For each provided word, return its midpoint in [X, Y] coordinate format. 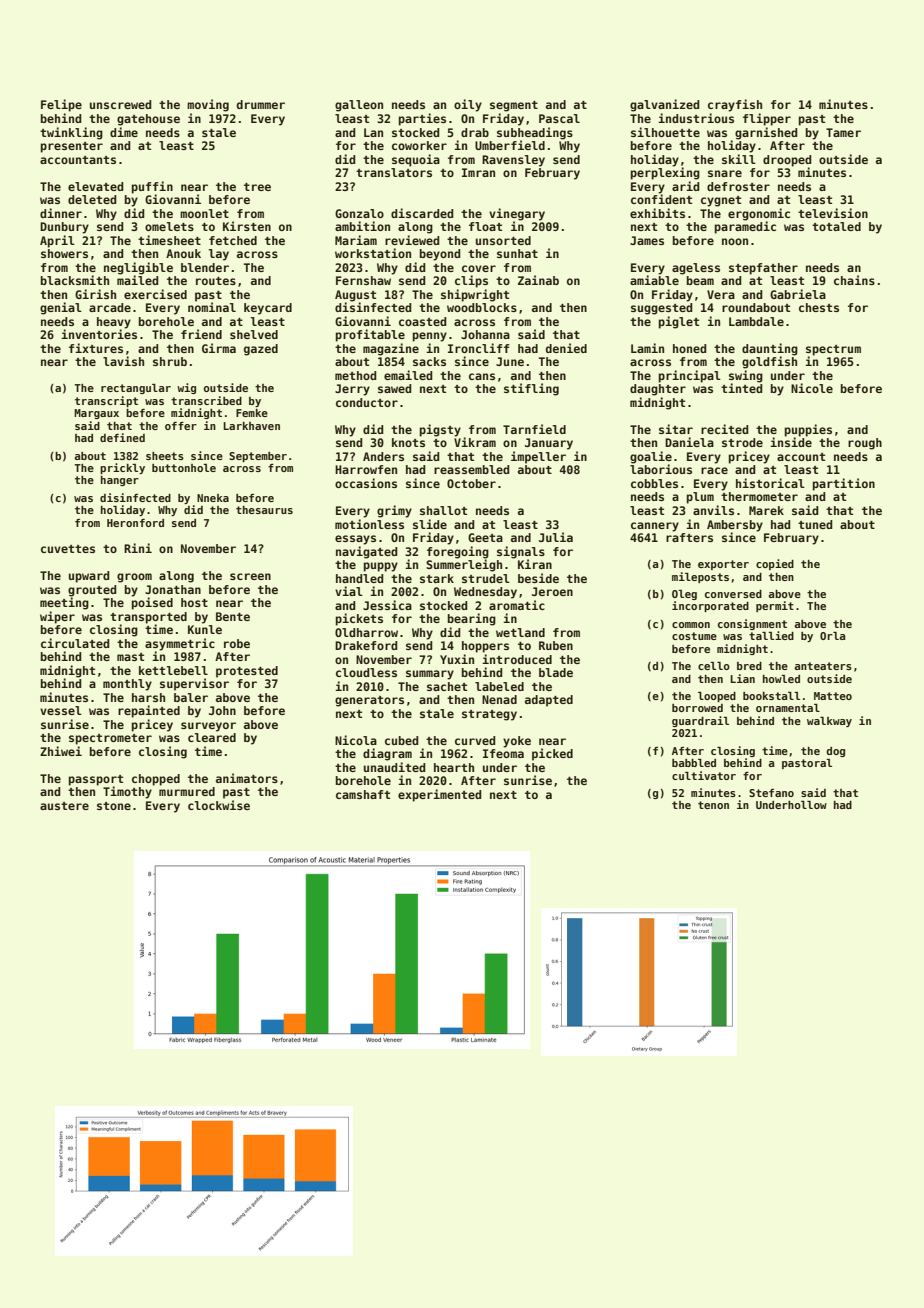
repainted [149, 711]
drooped [787, 161]
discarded [422, 213]
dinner [61, 213]
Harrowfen [366, 469]
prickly [122, 468]
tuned [815, 524]
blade [556, 672]
